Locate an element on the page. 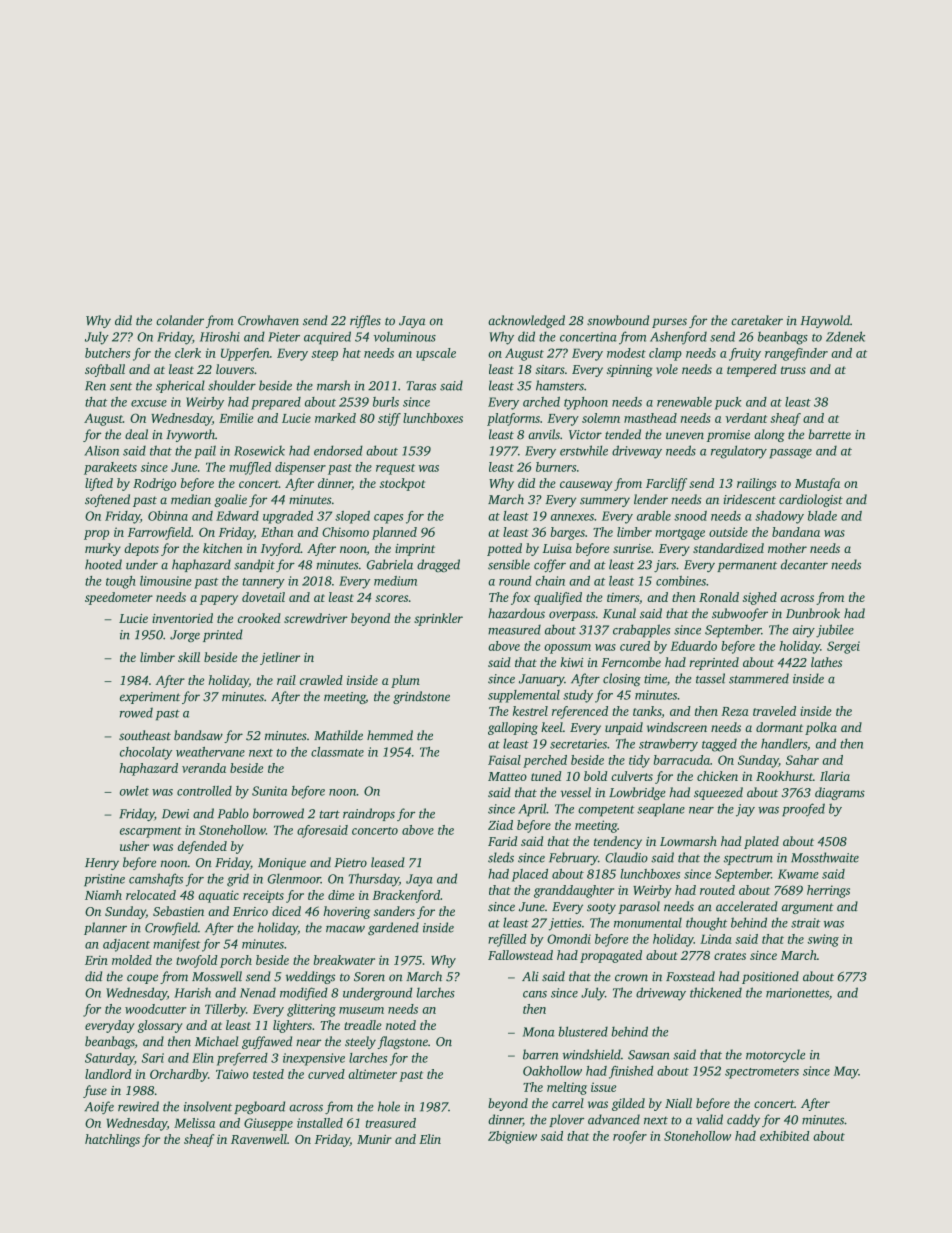 This image has height=1233, width=952. sprinkler is located at coordinates (438, 619).
